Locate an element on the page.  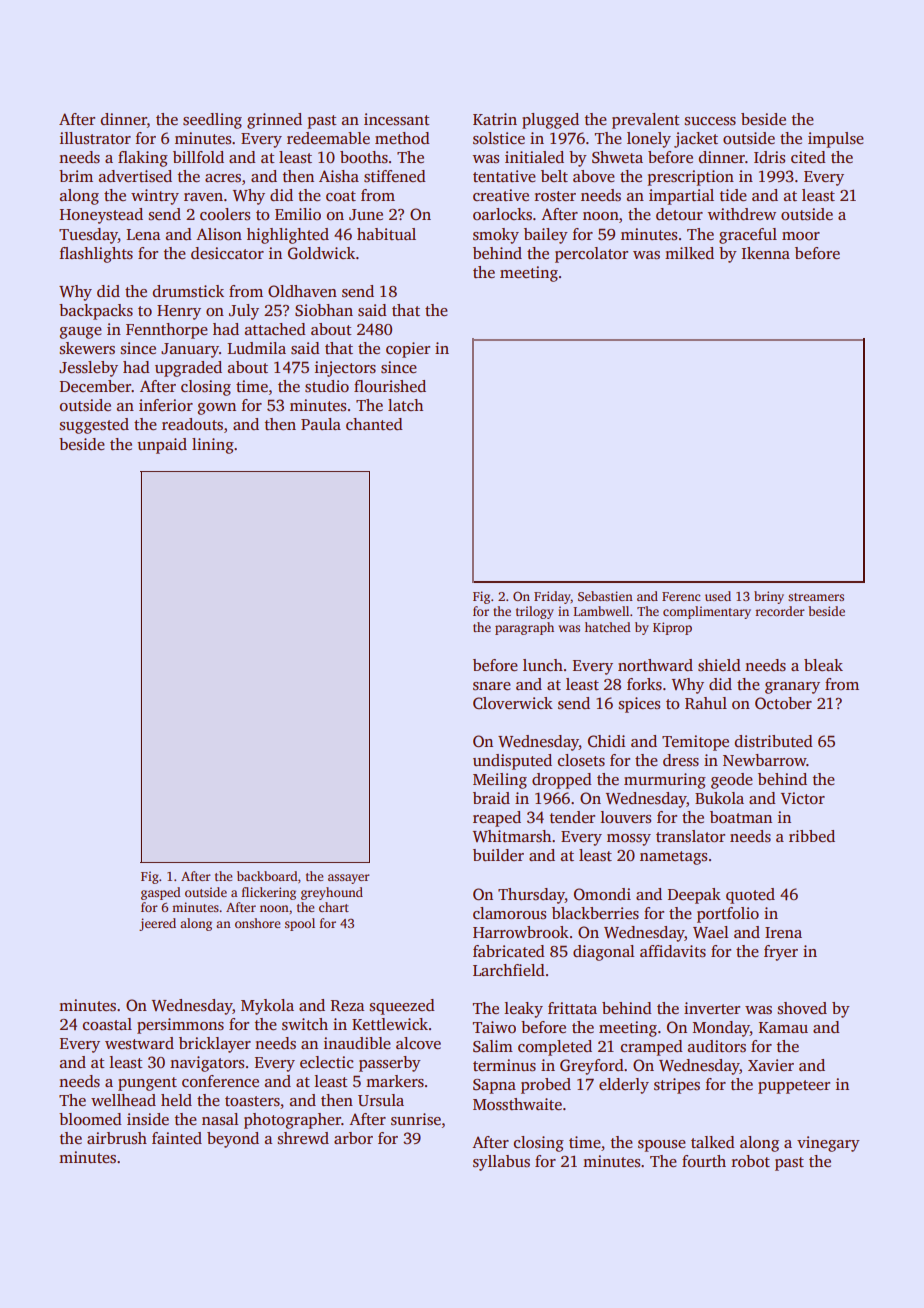
plugged is located at coordinates (550, 121).
